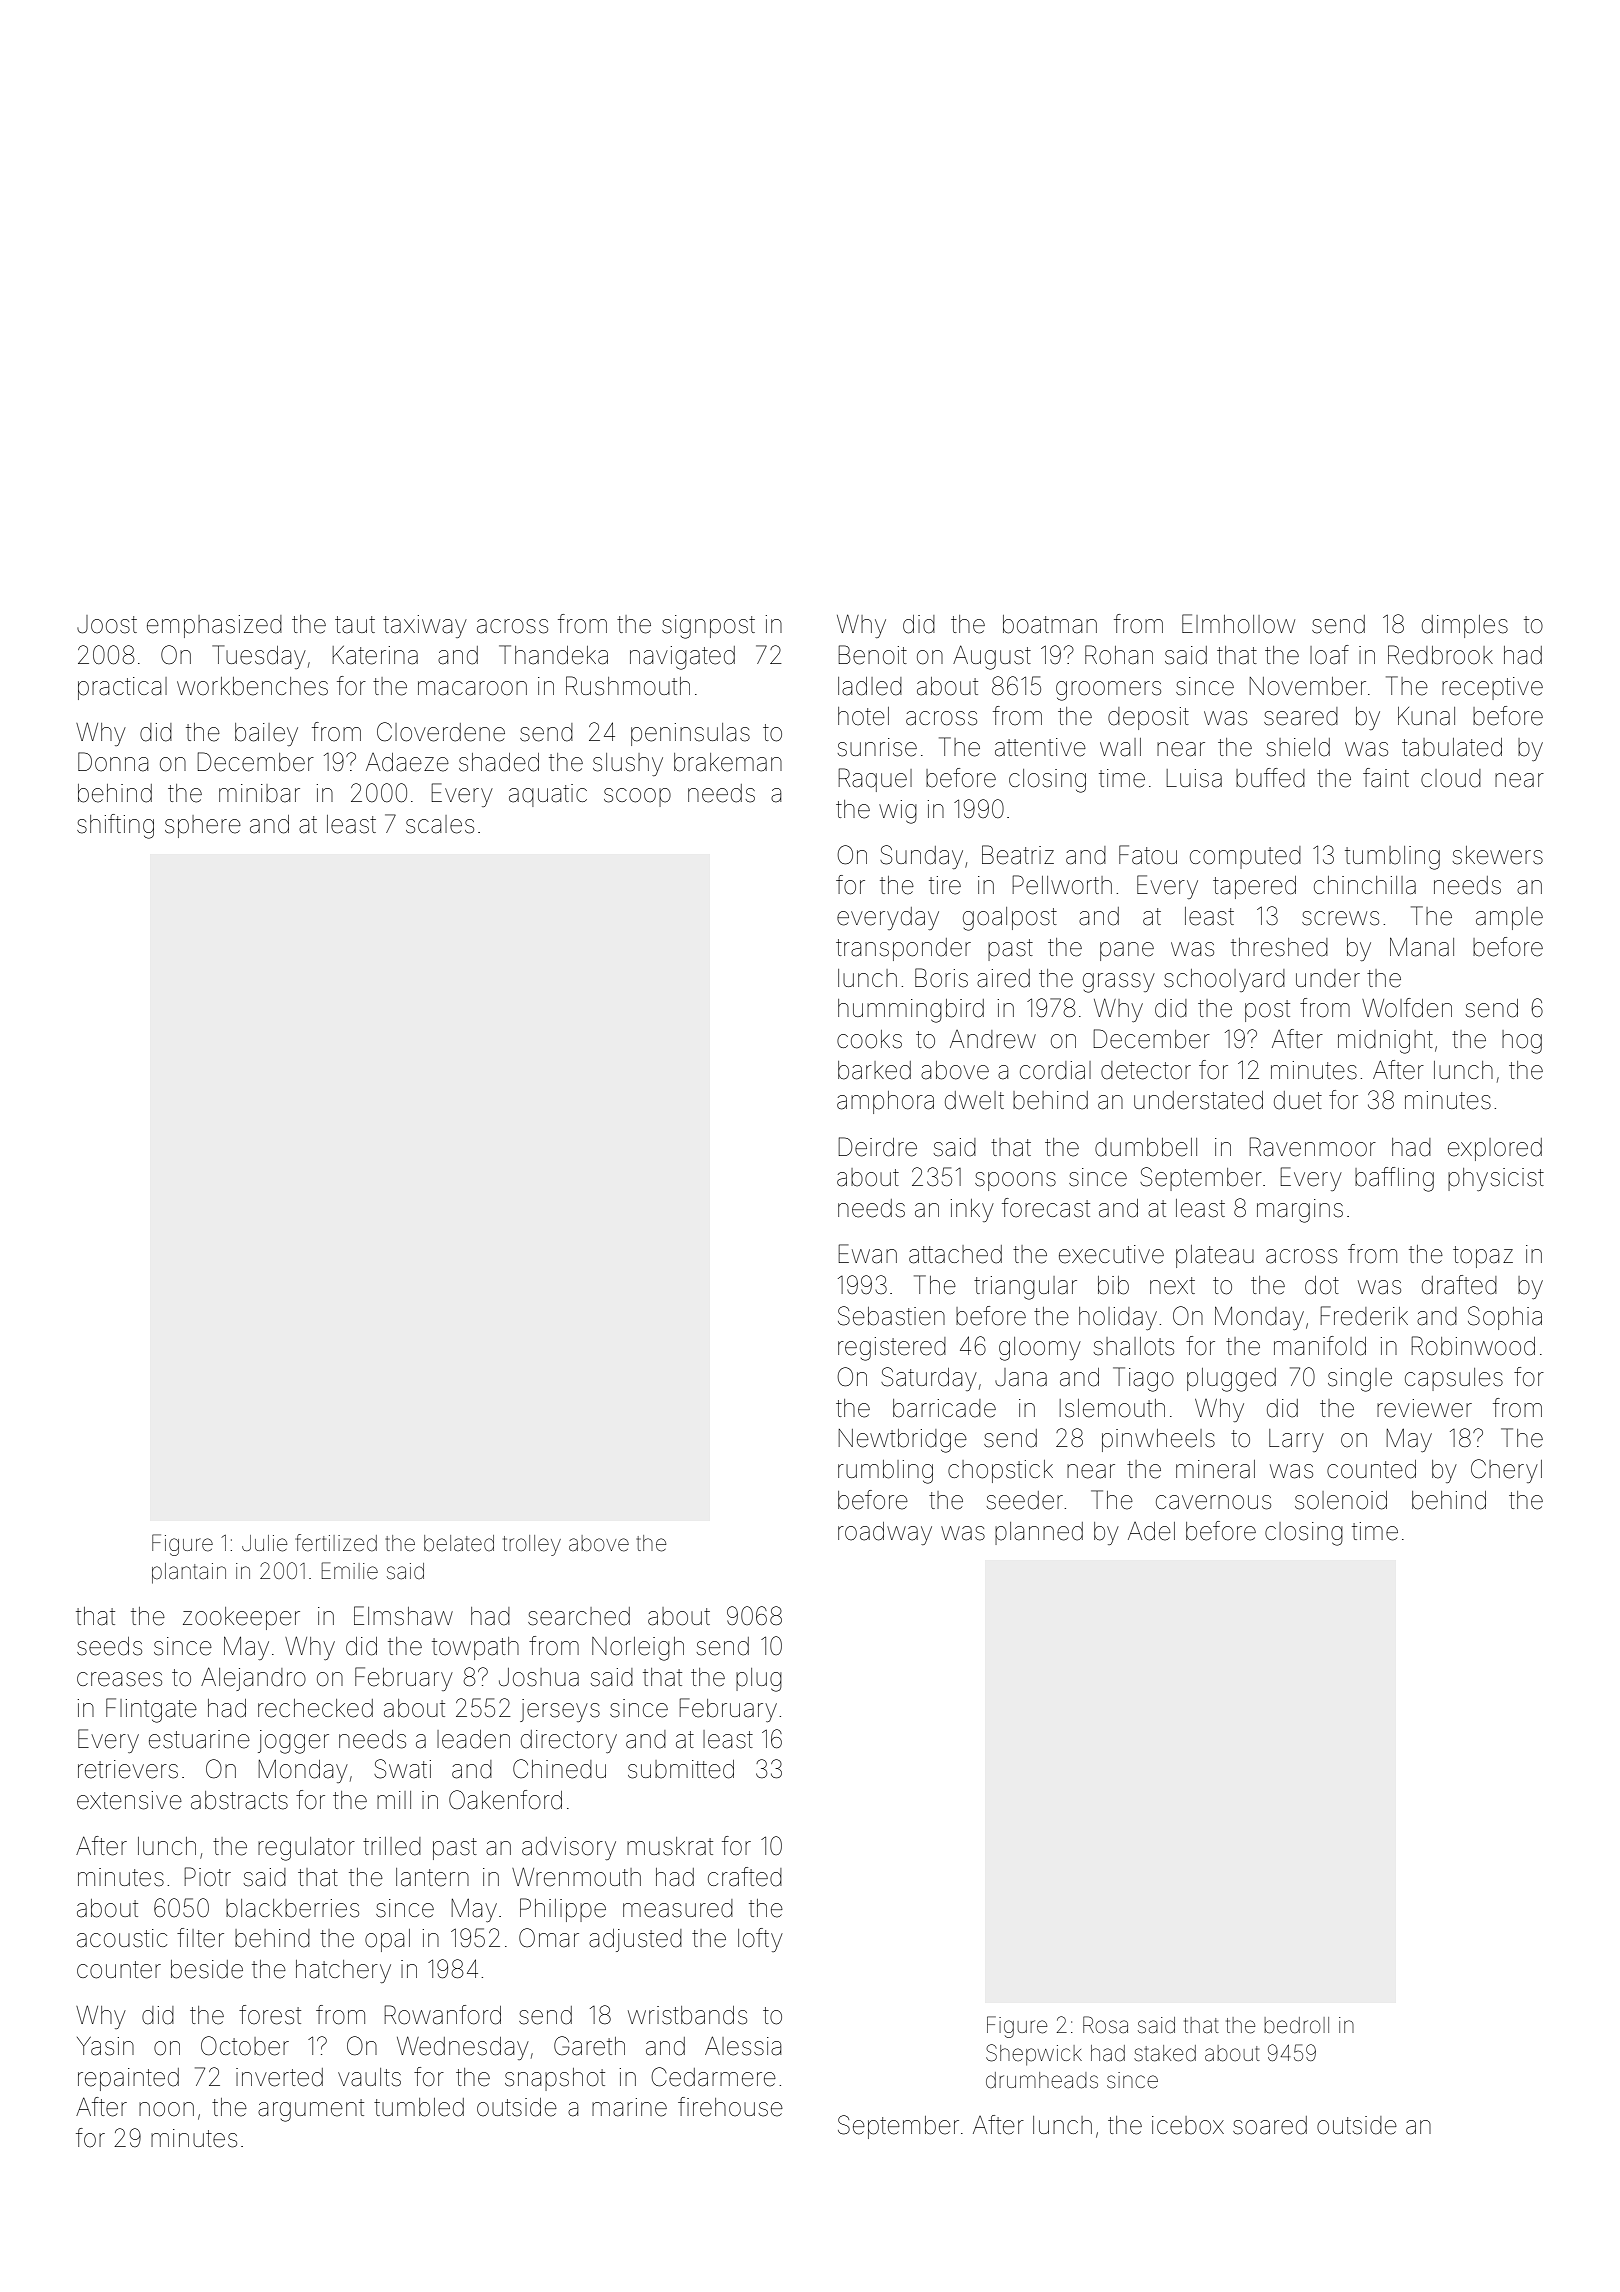 The image size is (1620, 2292). What do you see at coordinates (992, 657) in the document?
I see `August` at bounding box center [992, 657].
